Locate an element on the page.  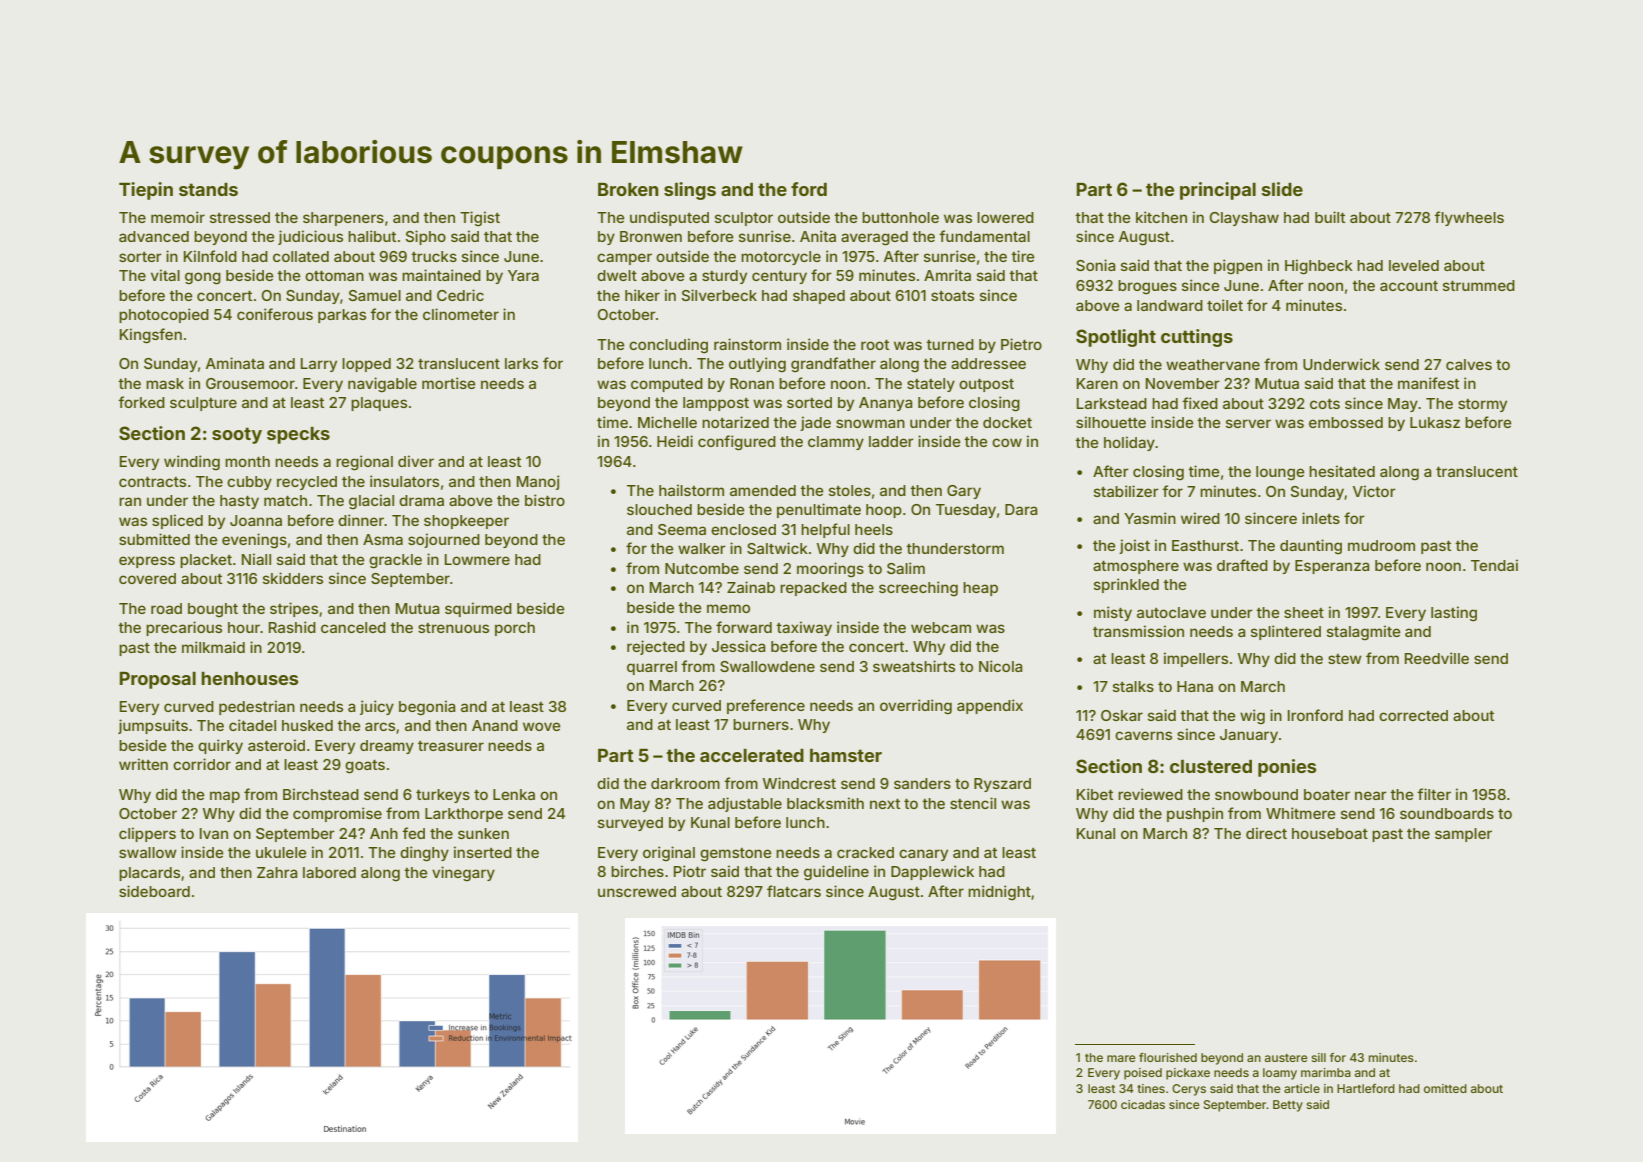
reviewed is located at coordinates (1150, 794).
